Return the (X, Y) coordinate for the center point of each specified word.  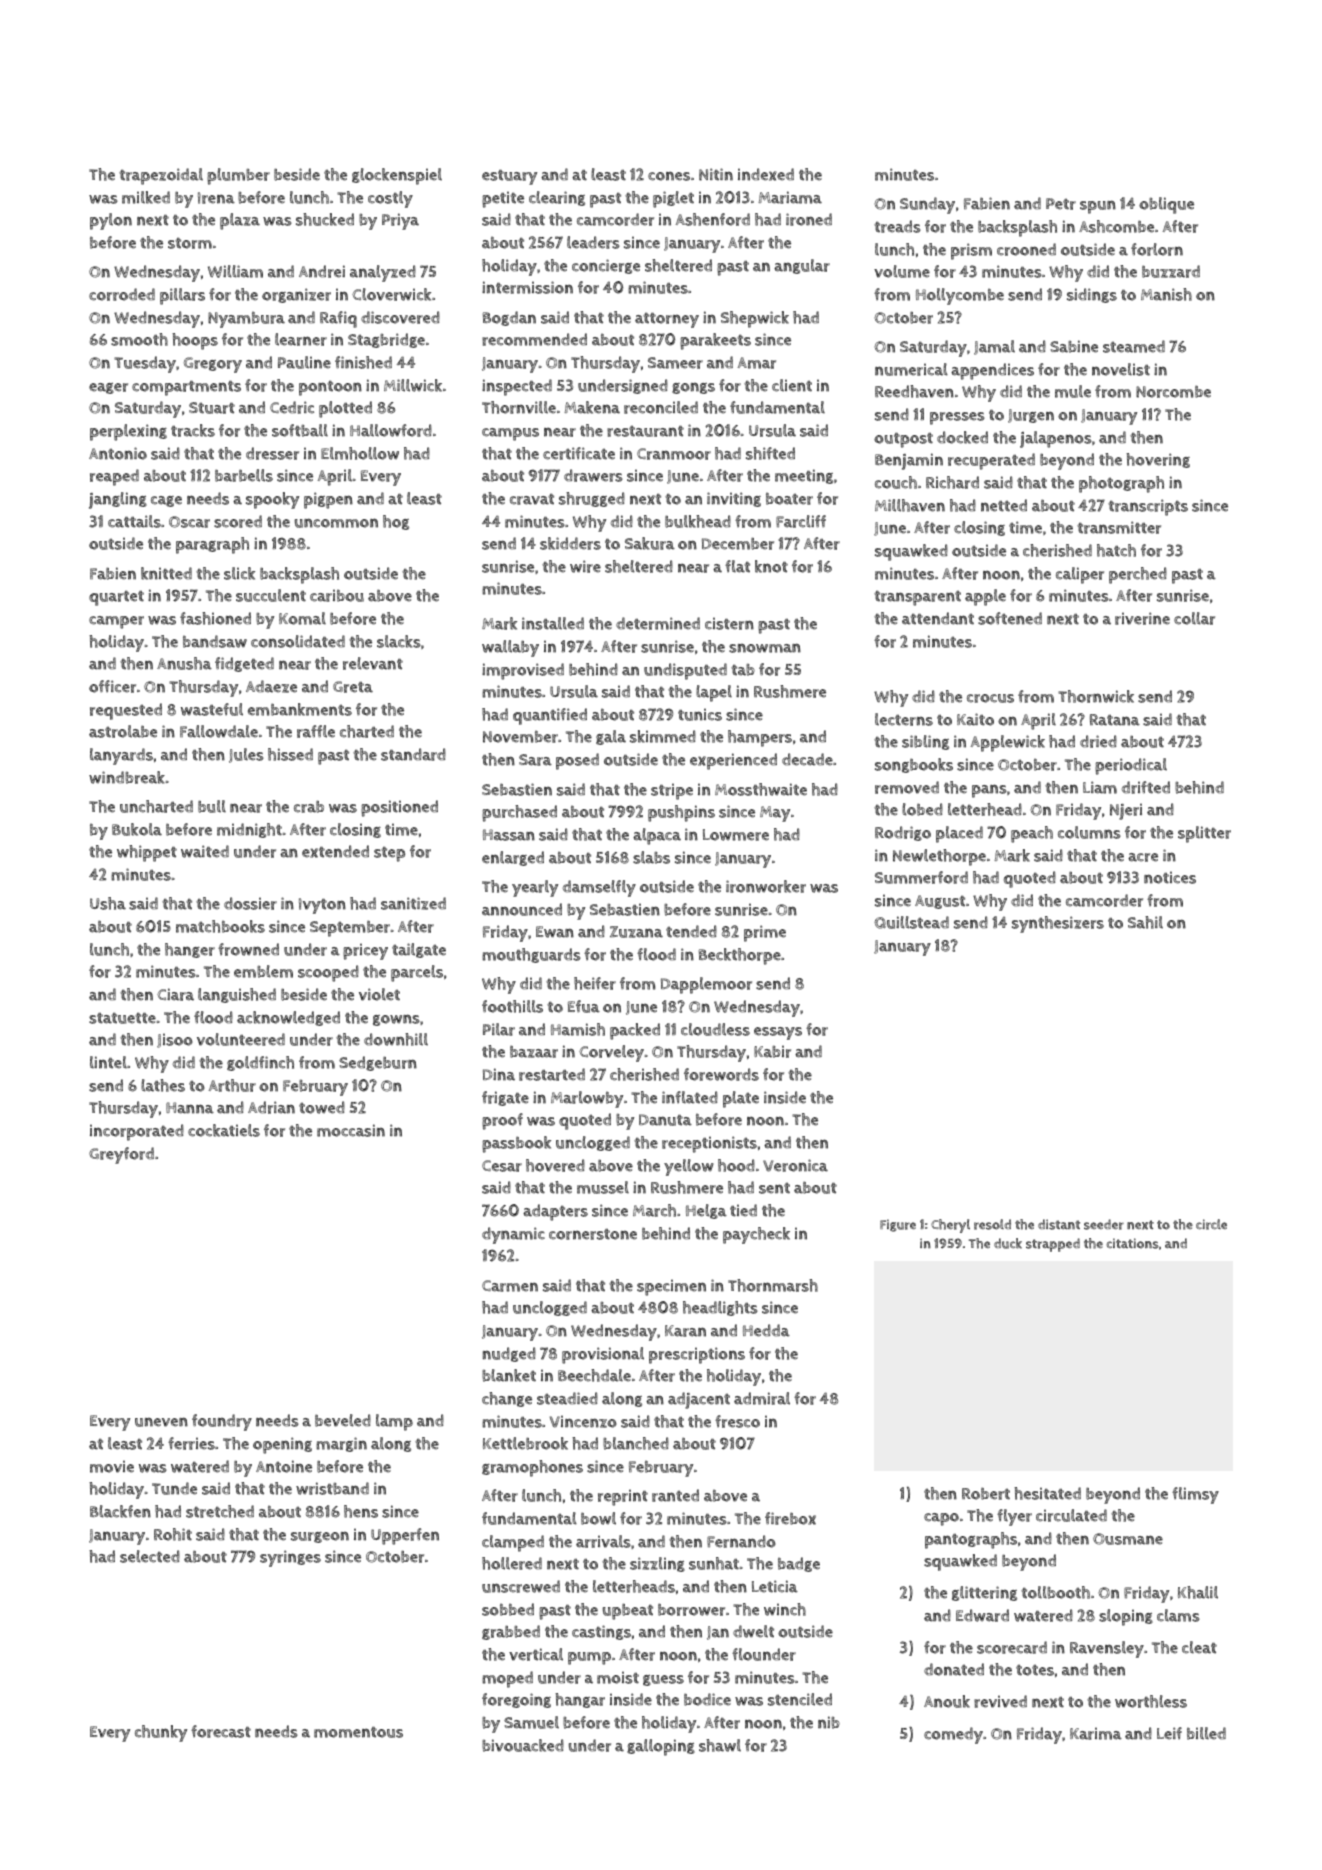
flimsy (1195, 1495)
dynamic (513, 1235)
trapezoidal (161, 176)
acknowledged (288, 1018)
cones (669, 176)
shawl (720, 1745)
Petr (1061, 204)
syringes (290, 1558)
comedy (953, 1735)
